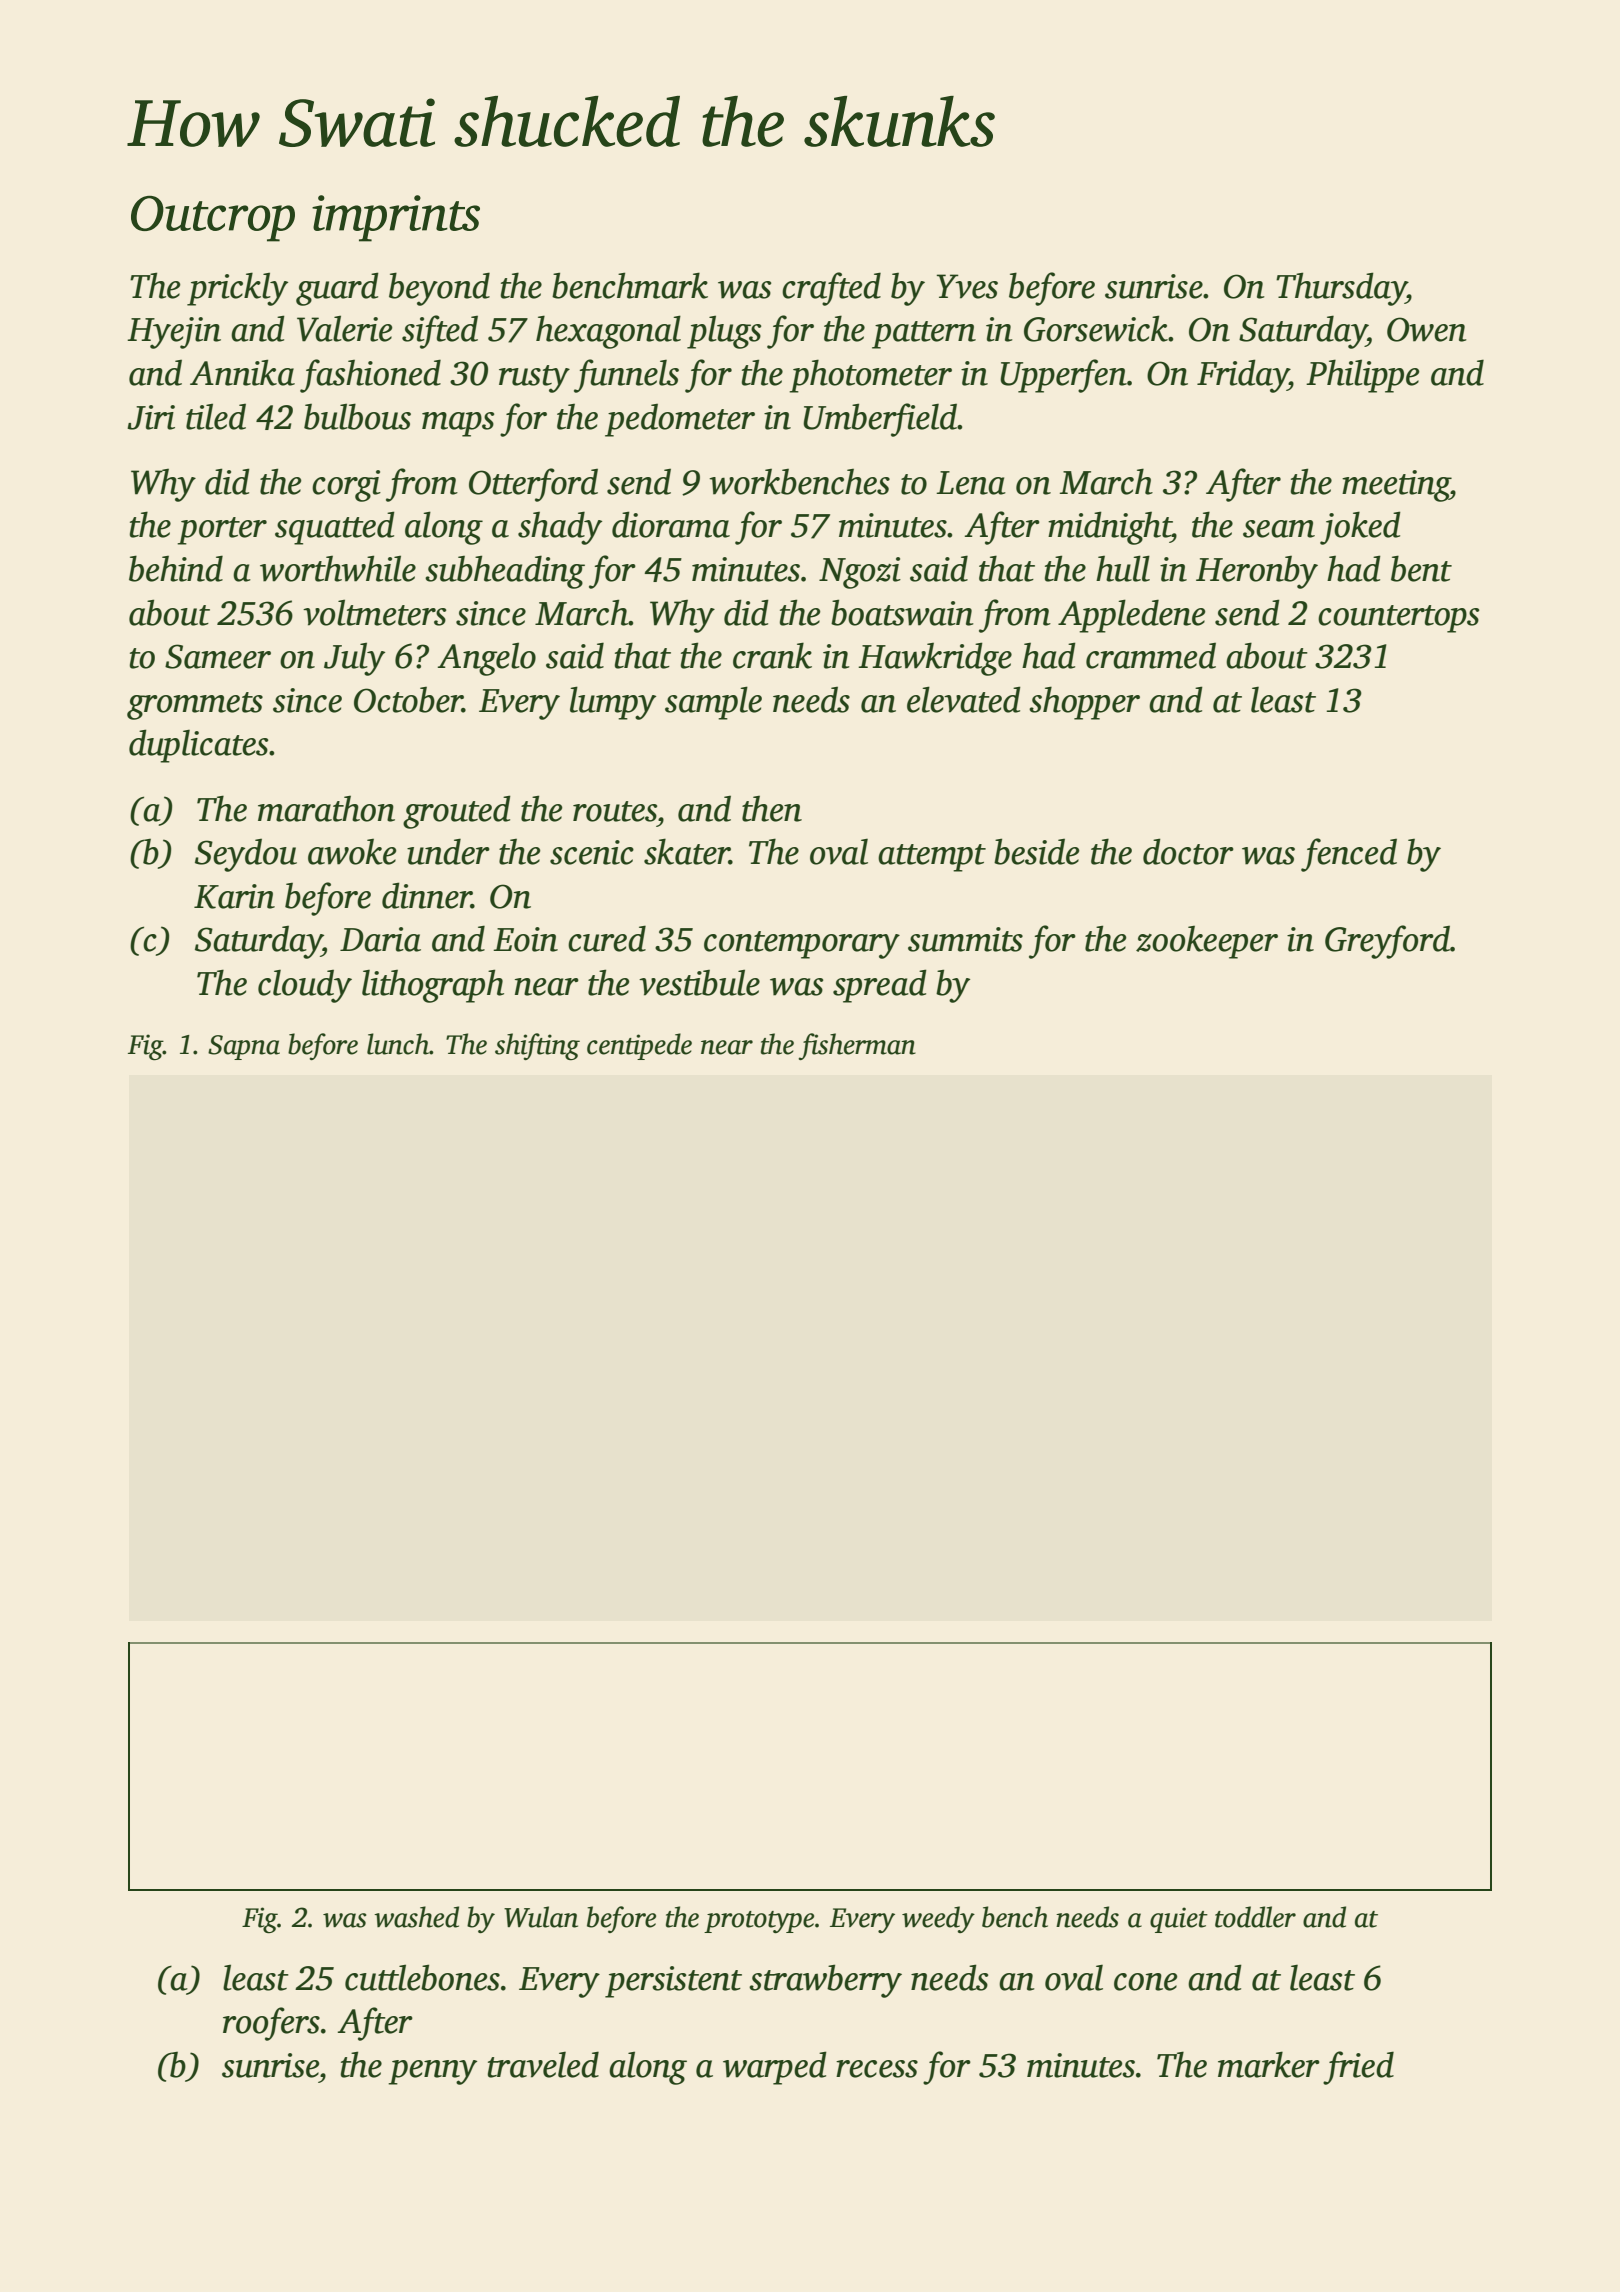  I want to click on washed, so click(416, 1917).
